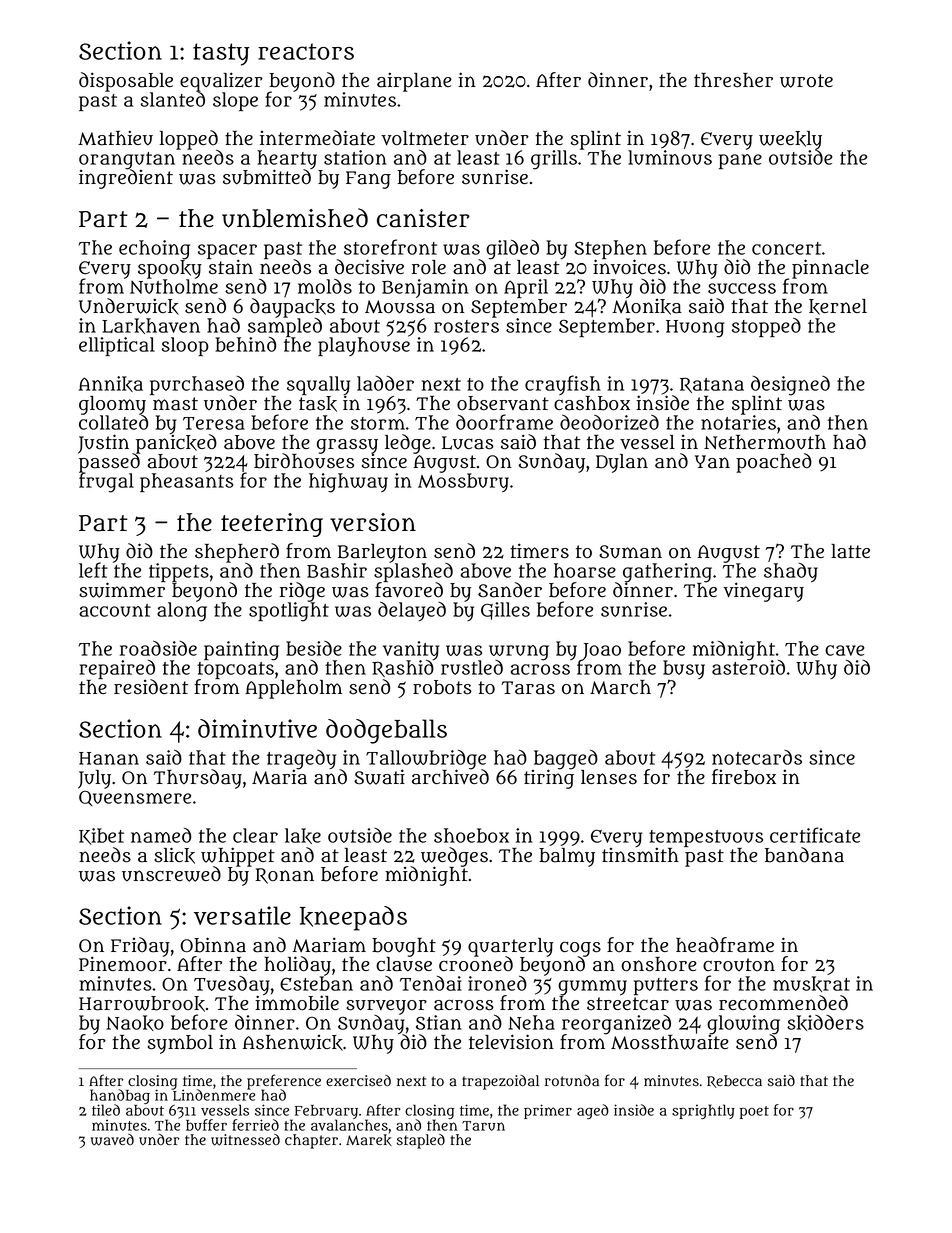 This screenshot has width=952, height=1233. I want to click on wrote, so click(806, 81).
